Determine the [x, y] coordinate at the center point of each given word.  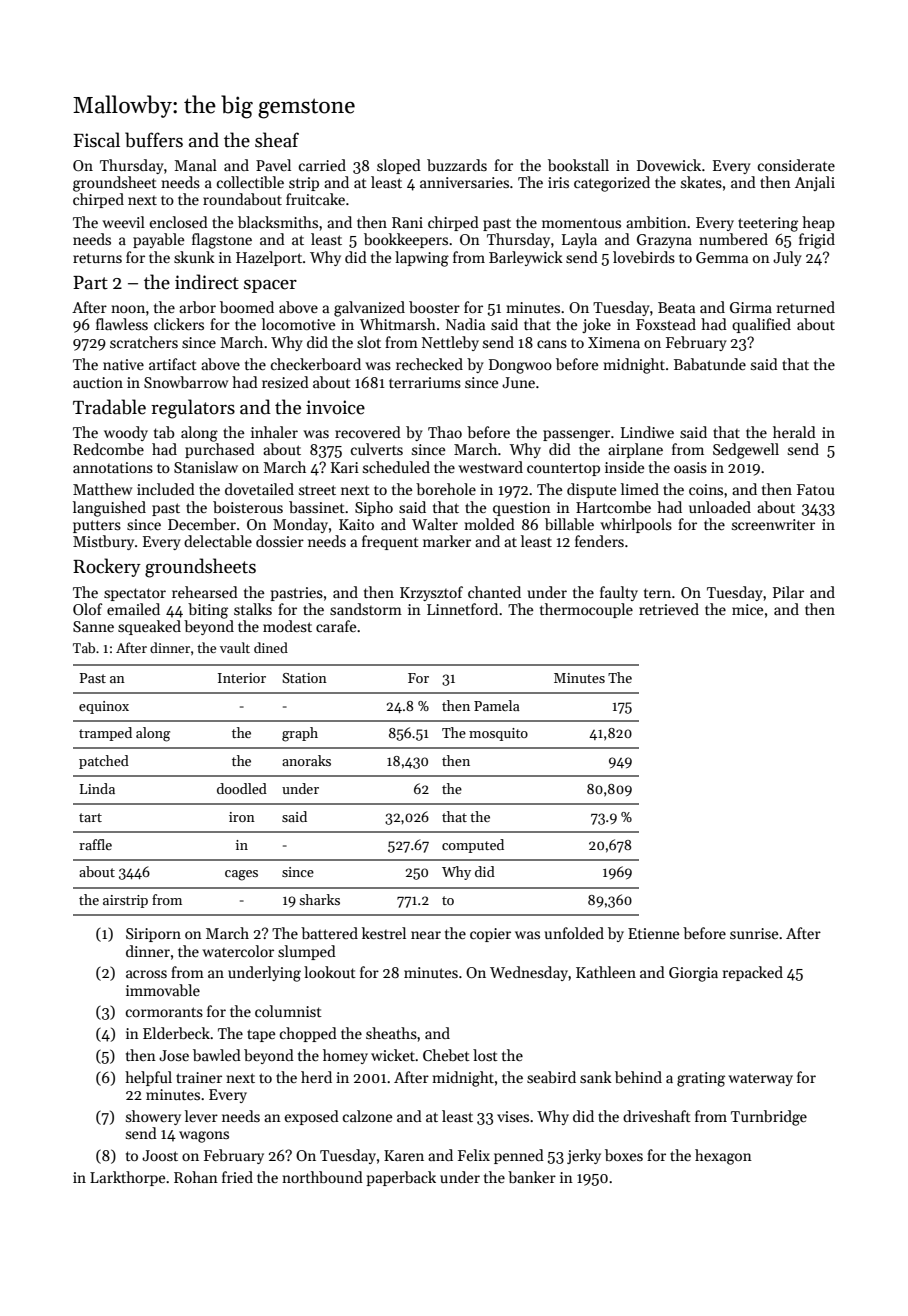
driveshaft [657, 1116]
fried [237, 1177]
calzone [368, 1116]
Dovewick [669, 165]
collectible [250, 182]
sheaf [277, 140]
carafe [336, 626]
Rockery [107, 567]
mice [748, 609]
